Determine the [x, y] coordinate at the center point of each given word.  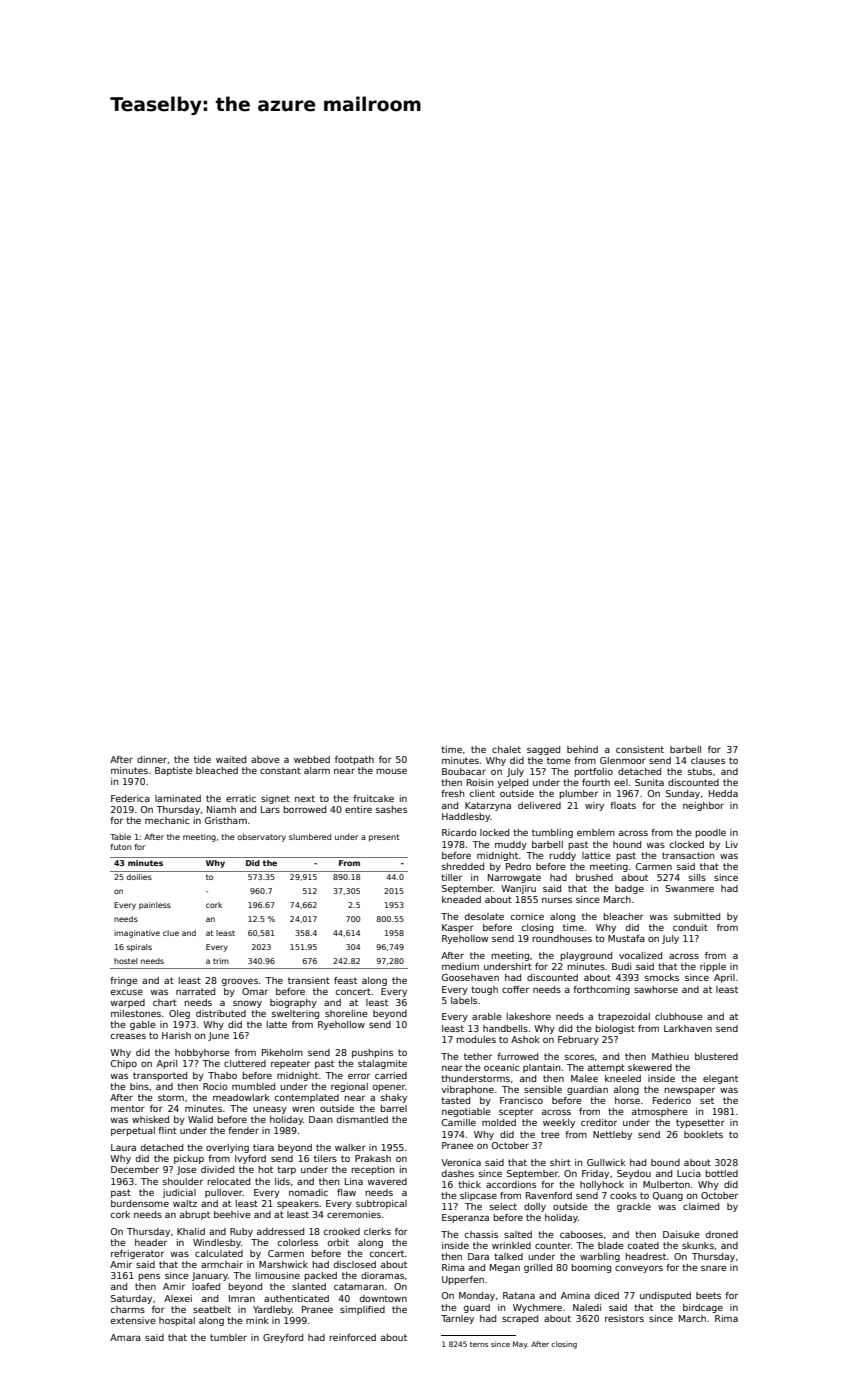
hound [627, 844]
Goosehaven [470, 977]
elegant [720, 1079]
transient [309, 980]
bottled [721, 1173]
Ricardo [459, 832]
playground [586, 956]
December [135, 1169]
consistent [640, 749]
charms [128, 1309]
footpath [354, 760]
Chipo [124, 1064]
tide [202, 759]
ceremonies [354, 1214]
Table [120, 837]
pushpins [372, 1053]
